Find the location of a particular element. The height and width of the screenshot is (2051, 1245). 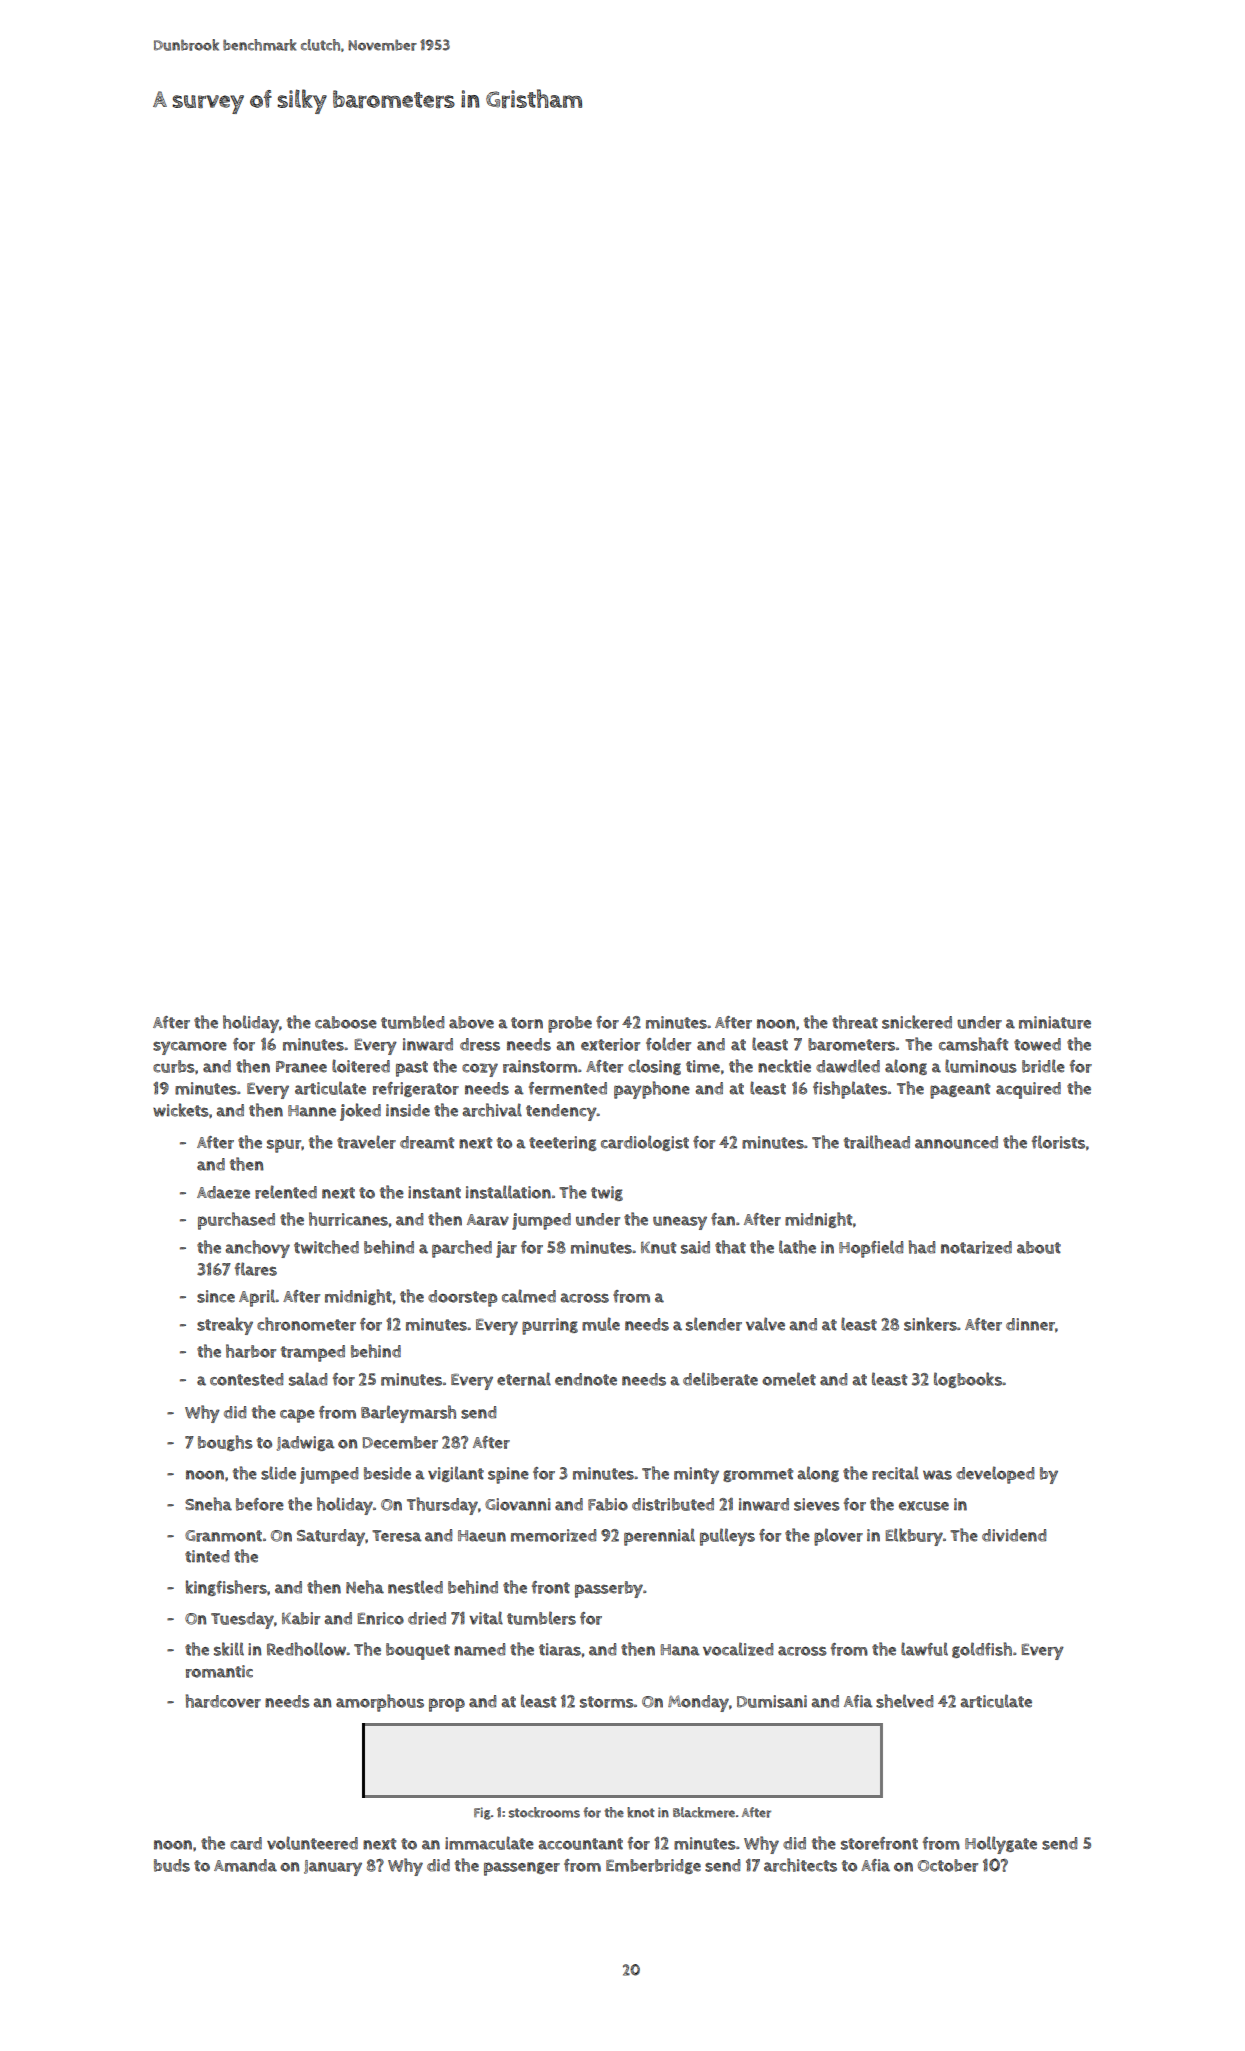

deliberate is located at coordinates (720, 1379).
